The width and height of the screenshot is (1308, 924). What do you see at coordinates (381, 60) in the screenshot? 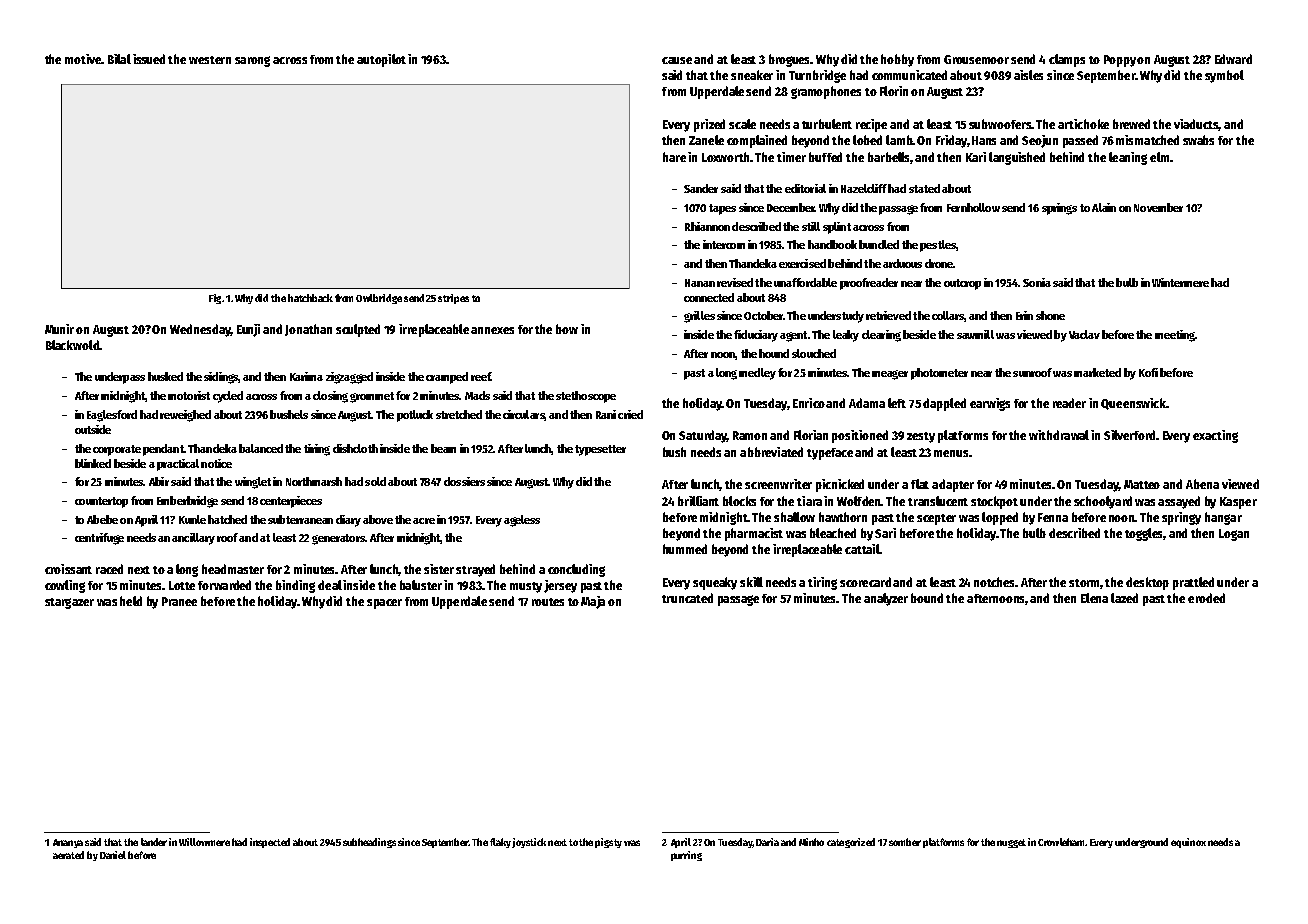
I see `autopilot` at bounding box center [381, 60].
